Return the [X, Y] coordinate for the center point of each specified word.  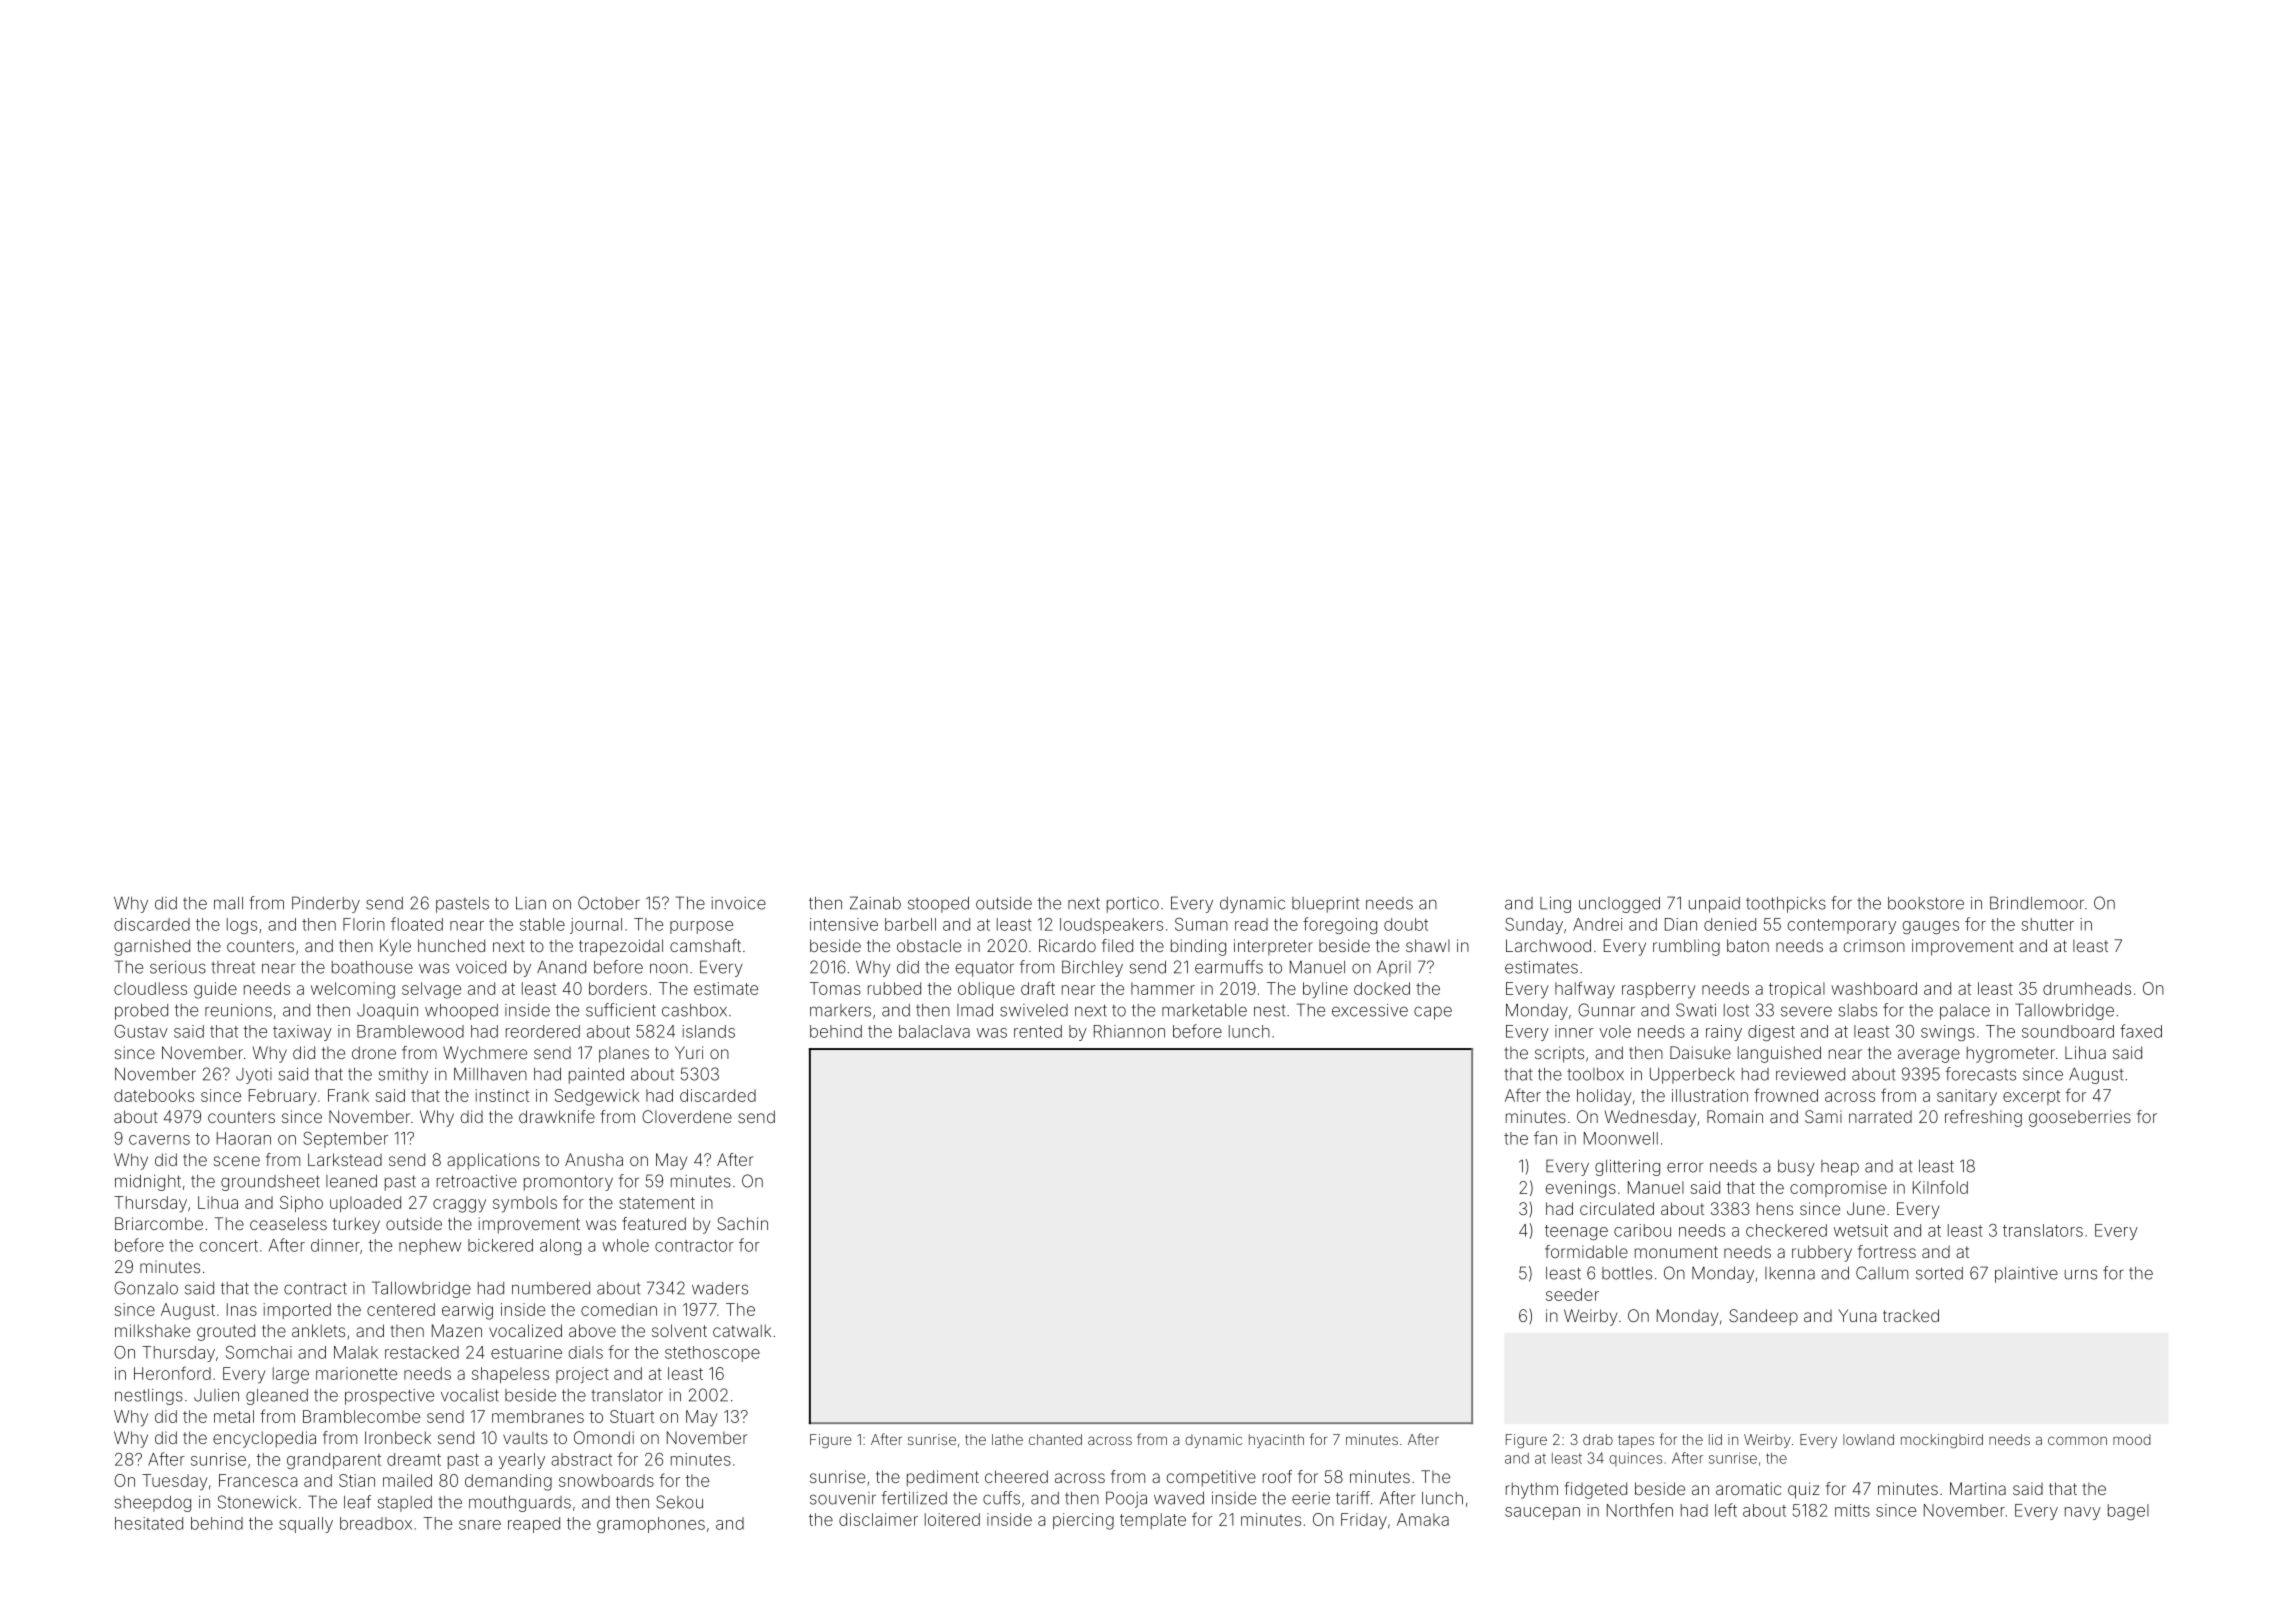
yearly [522, 1461]
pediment [943, 1478]
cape [1433, 1013]
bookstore [1926, 903]
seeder [1572, 1294]
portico [1133, 905]
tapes [1636, 1441]
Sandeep [1763, 1317]
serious [178, 967]
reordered [543, 1031]
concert [229, 1246]
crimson [1874, 945]
